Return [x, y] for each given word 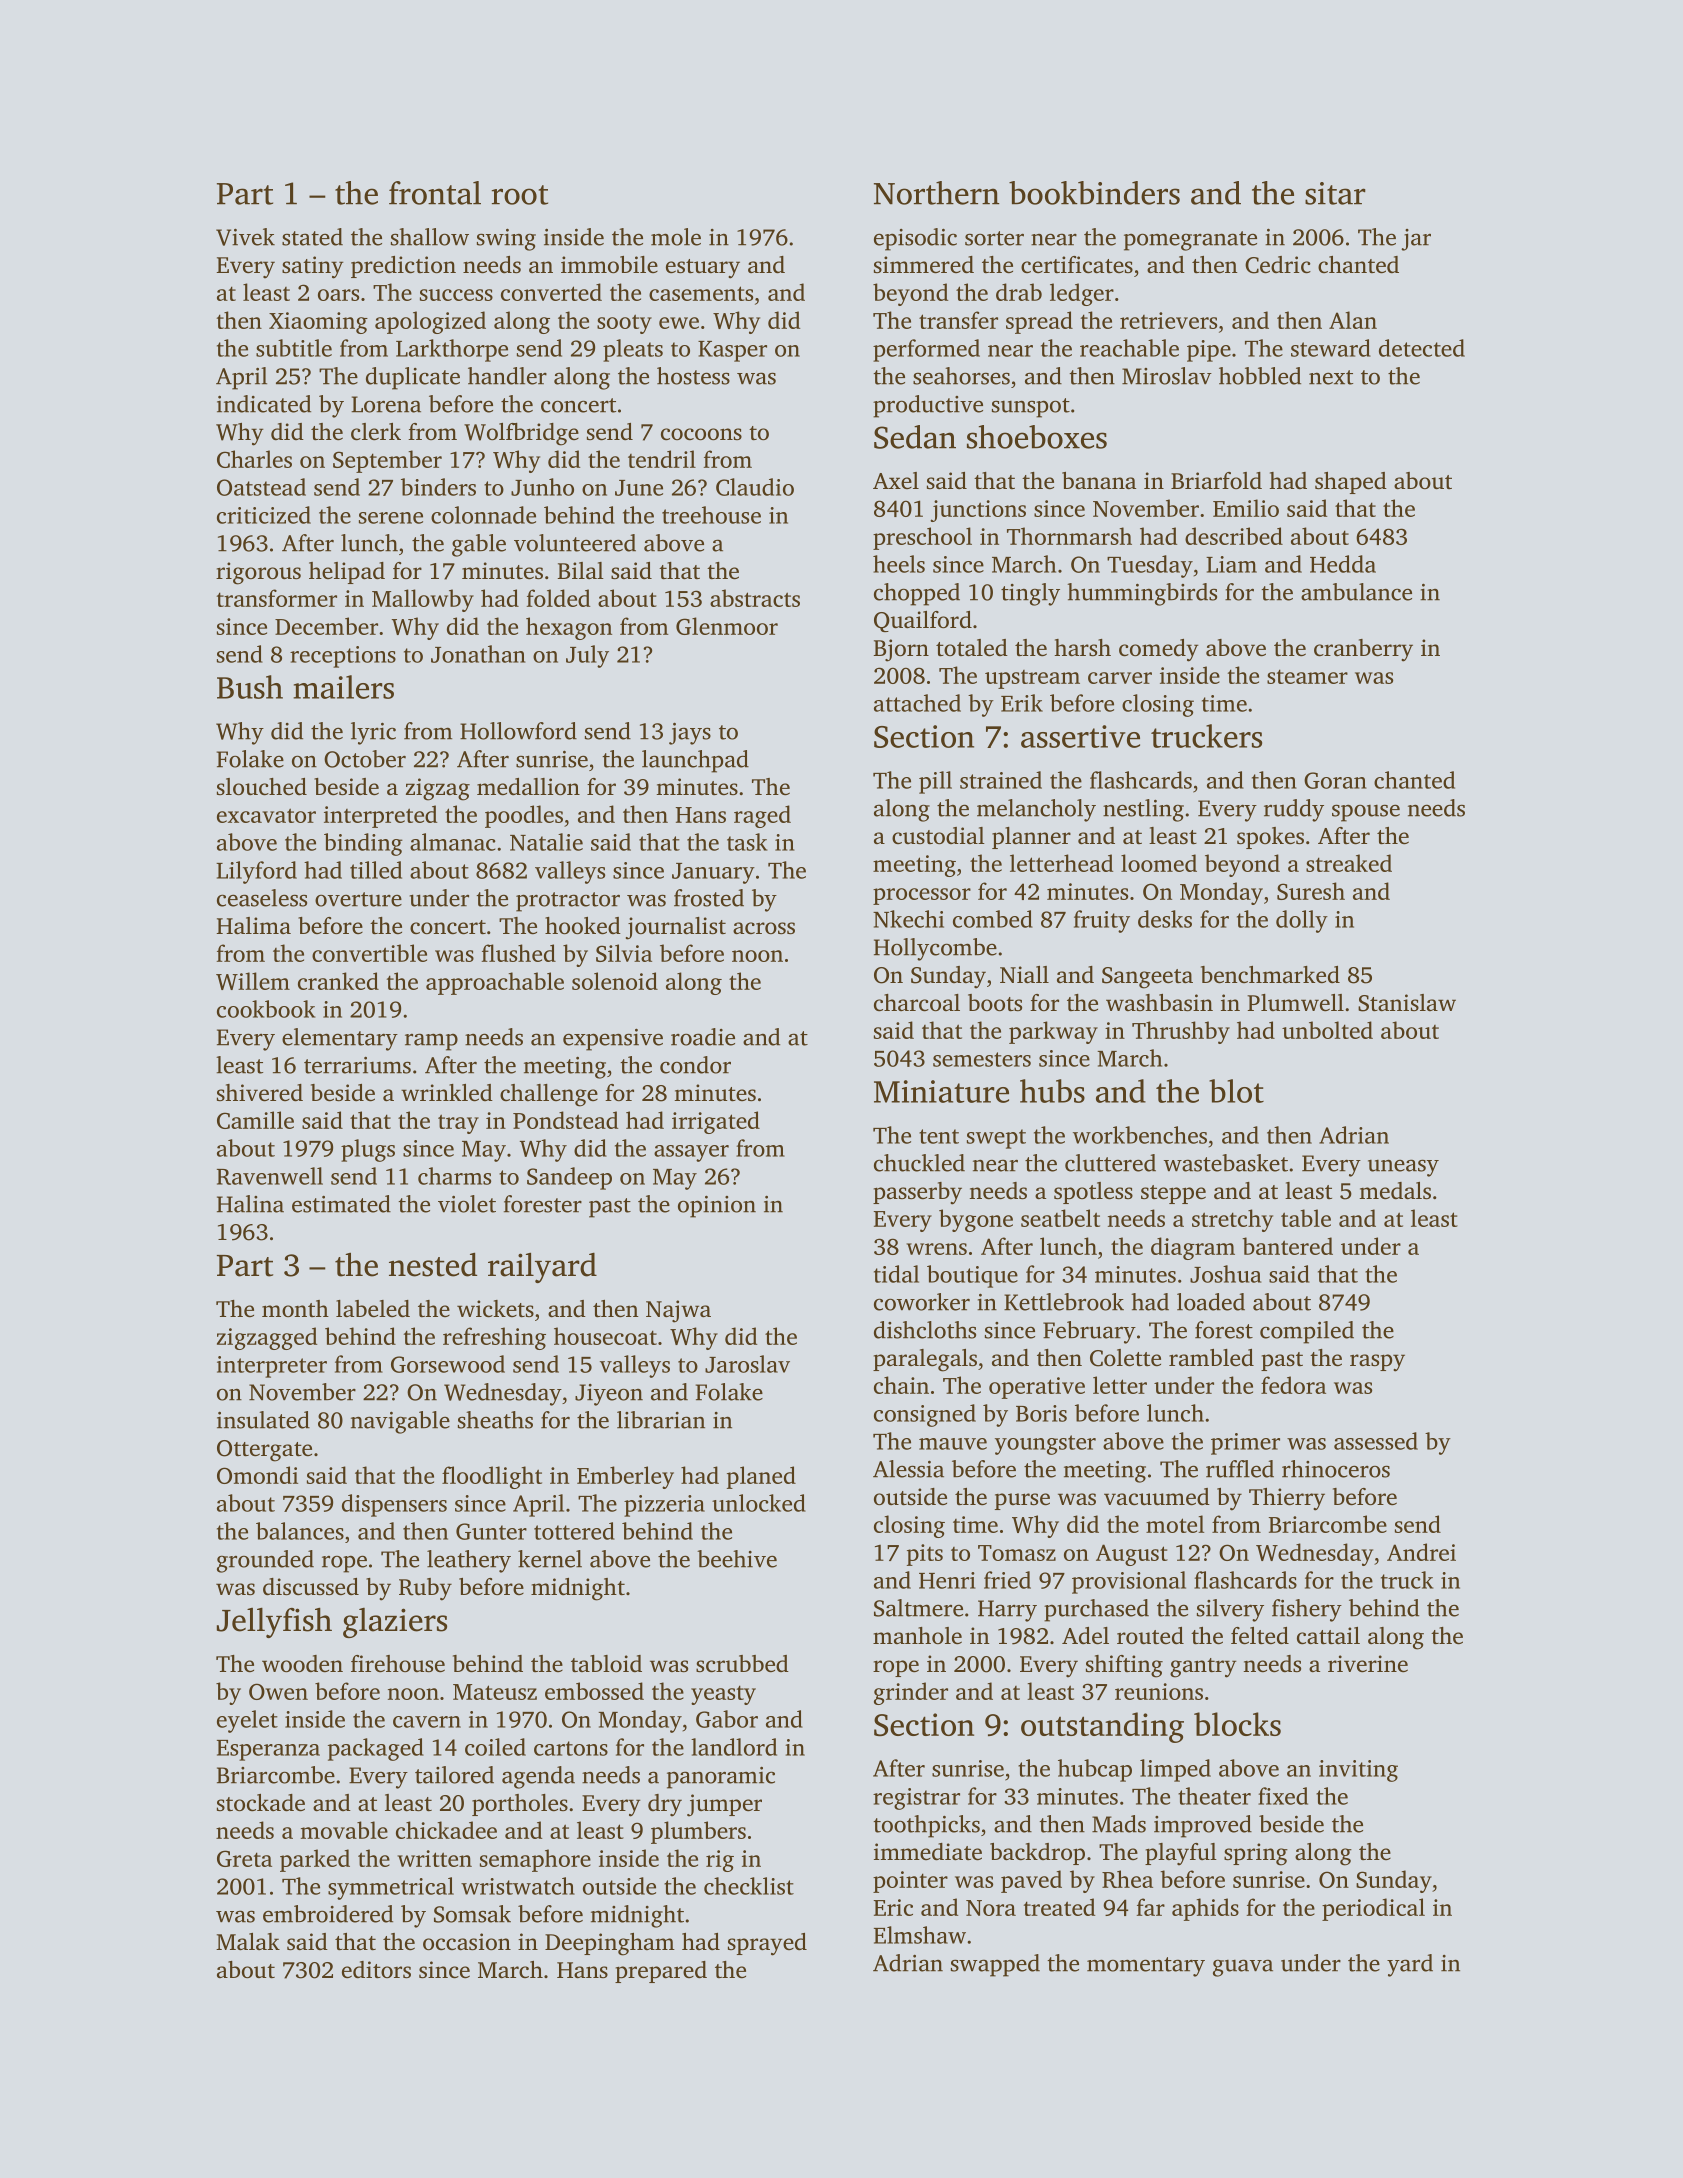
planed [761, 1477]
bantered [1287, 1246]
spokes [1270, 838]
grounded [265, 1561]
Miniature [941, 1091]
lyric [373, 733]
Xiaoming [318, 323]
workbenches [1140, 1135]
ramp [431, 1042]
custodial [938, 835]
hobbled [1260, 376]
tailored [454, 1775]
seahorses [961, 376]
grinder [911, 1693]
